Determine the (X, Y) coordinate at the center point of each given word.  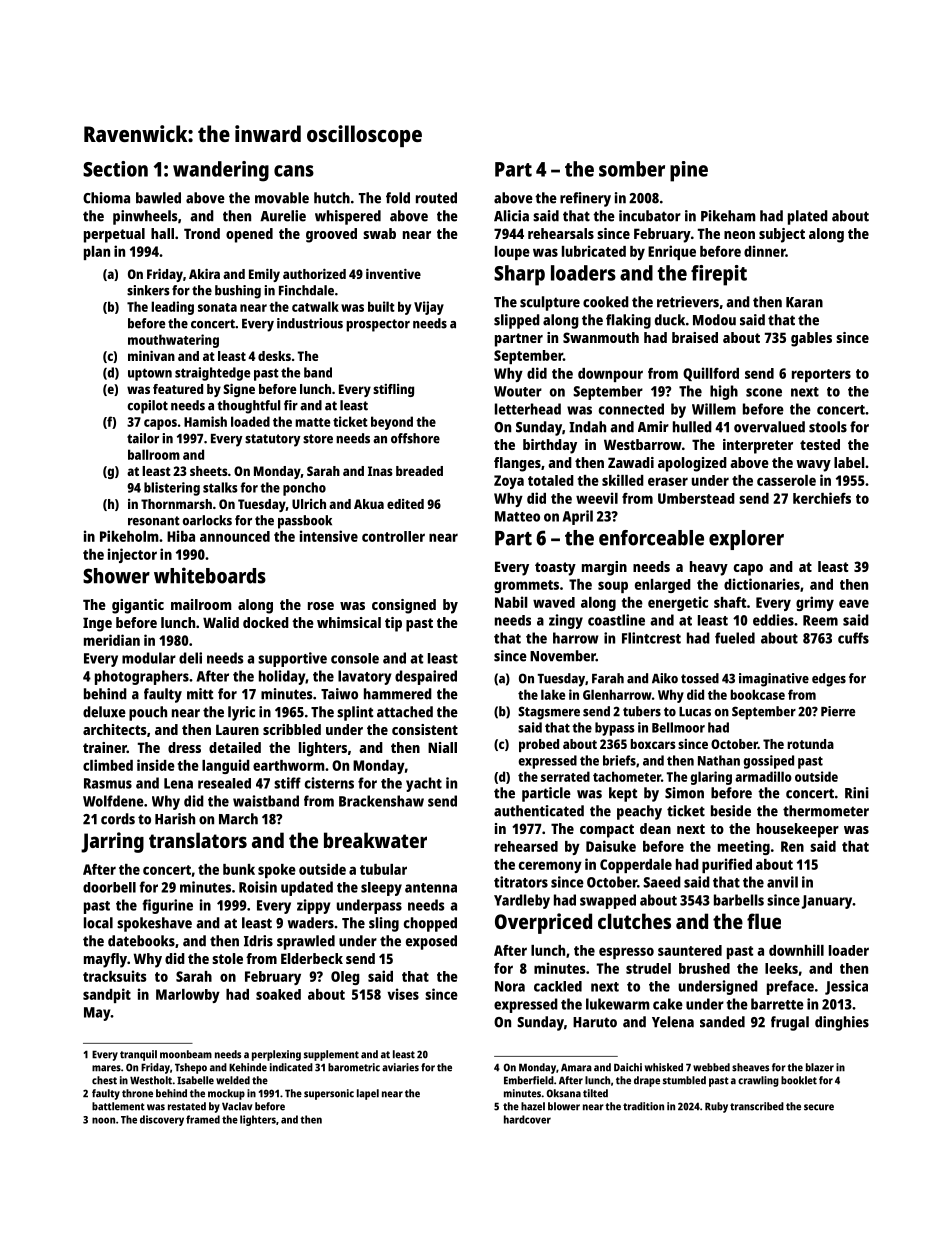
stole (227, 958)
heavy (709, 568)
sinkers (148, 290)
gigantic (138, 606)
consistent (425, 729)
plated (808, 217)
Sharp (519, 275)
